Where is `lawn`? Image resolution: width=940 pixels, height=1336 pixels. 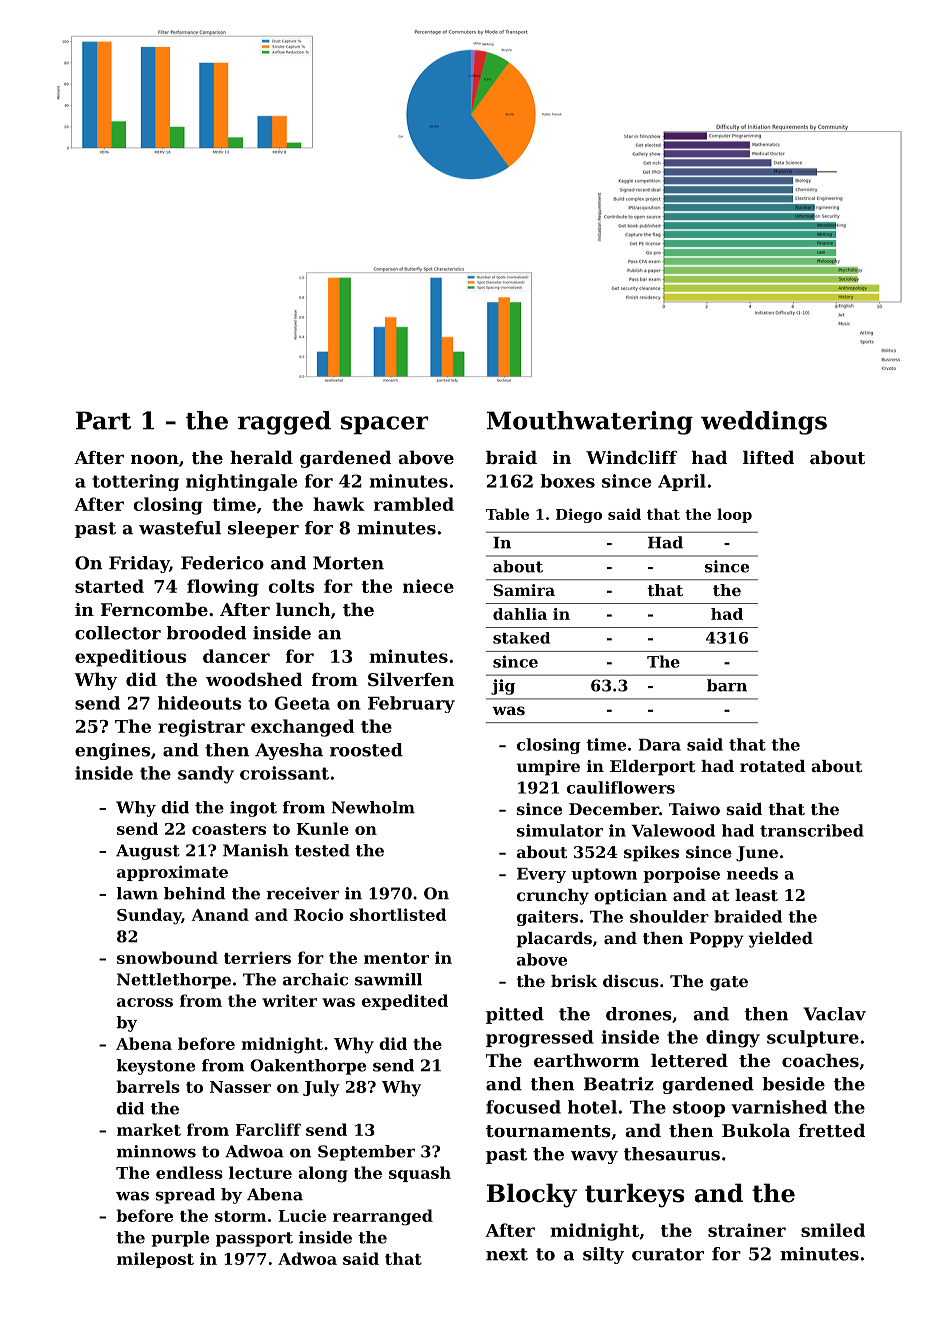 lawn is located at coordinates (137, 893).
